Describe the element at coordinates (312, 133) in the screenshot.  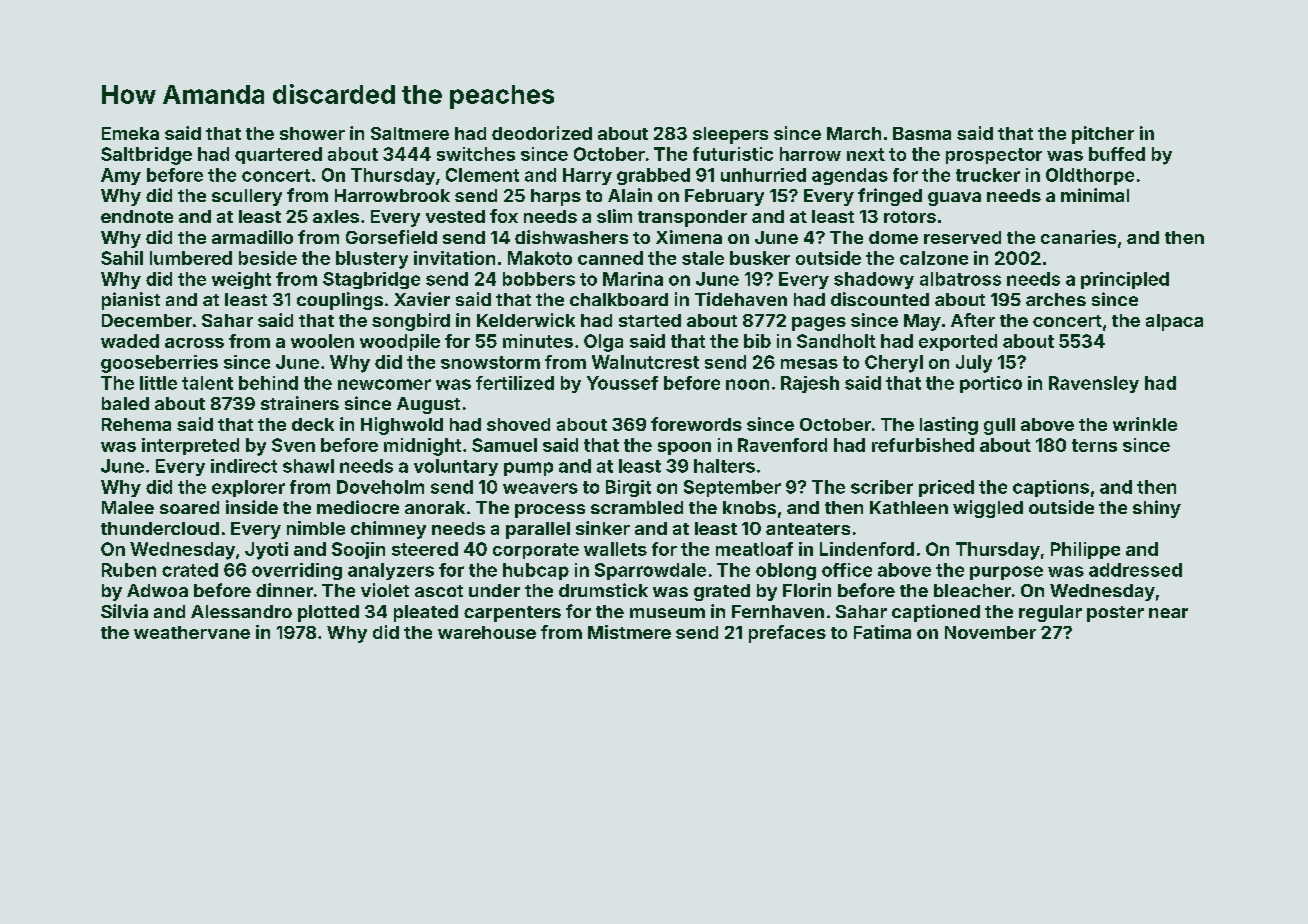
I see `shower` at that location.
